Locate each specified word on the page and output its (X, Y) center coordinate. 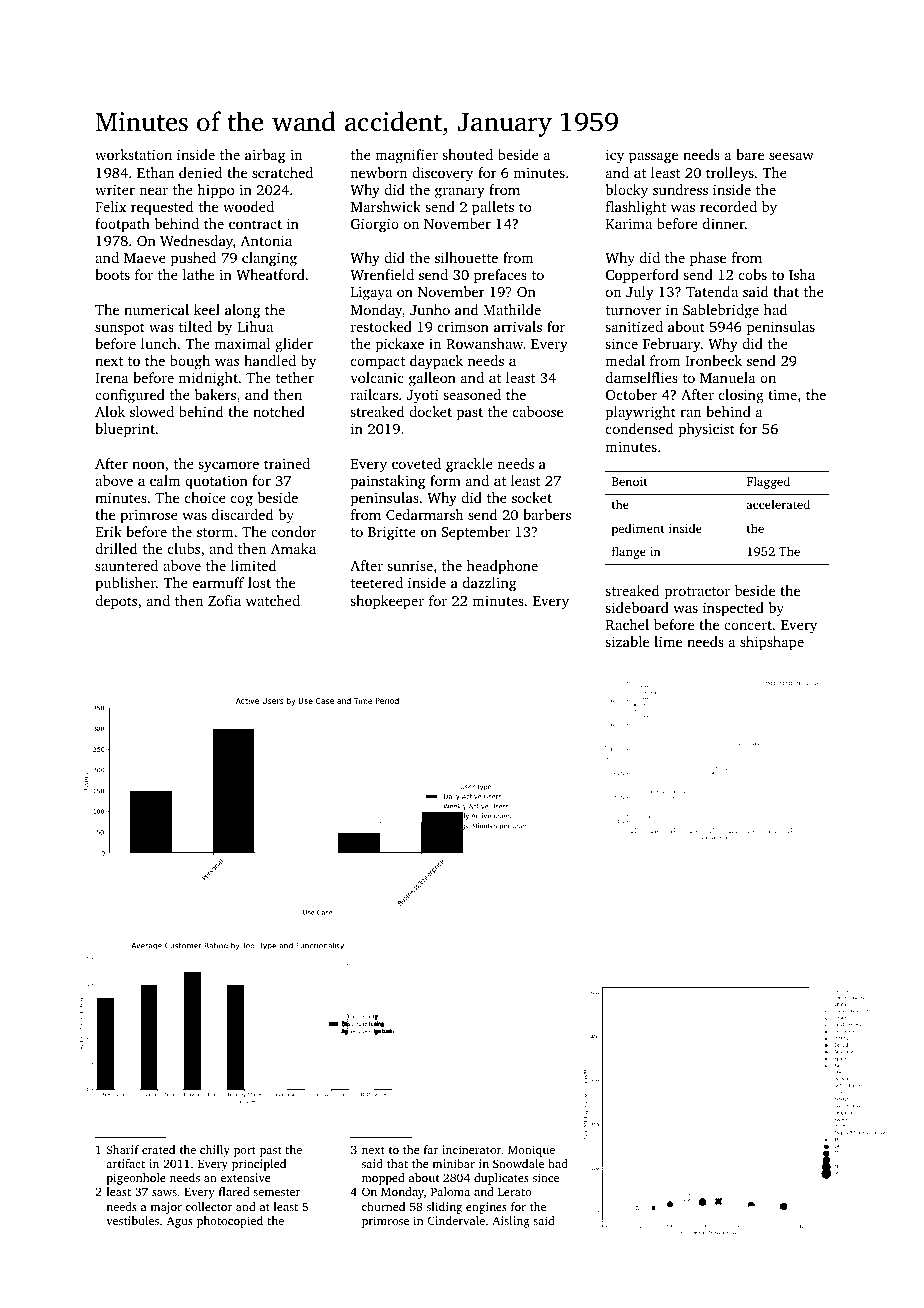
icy (615, 156)
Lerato (515, 1192)
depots (116, 602)
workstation (133, 154)
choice (205, 497)
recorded (728, 206)
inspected (733, 609)
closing (741, 396)
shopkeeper (387, 602)
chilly (215, 1151)
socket (532, 497)
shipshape (772, 643)
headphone (502, 567)
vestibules (132, 1220)
